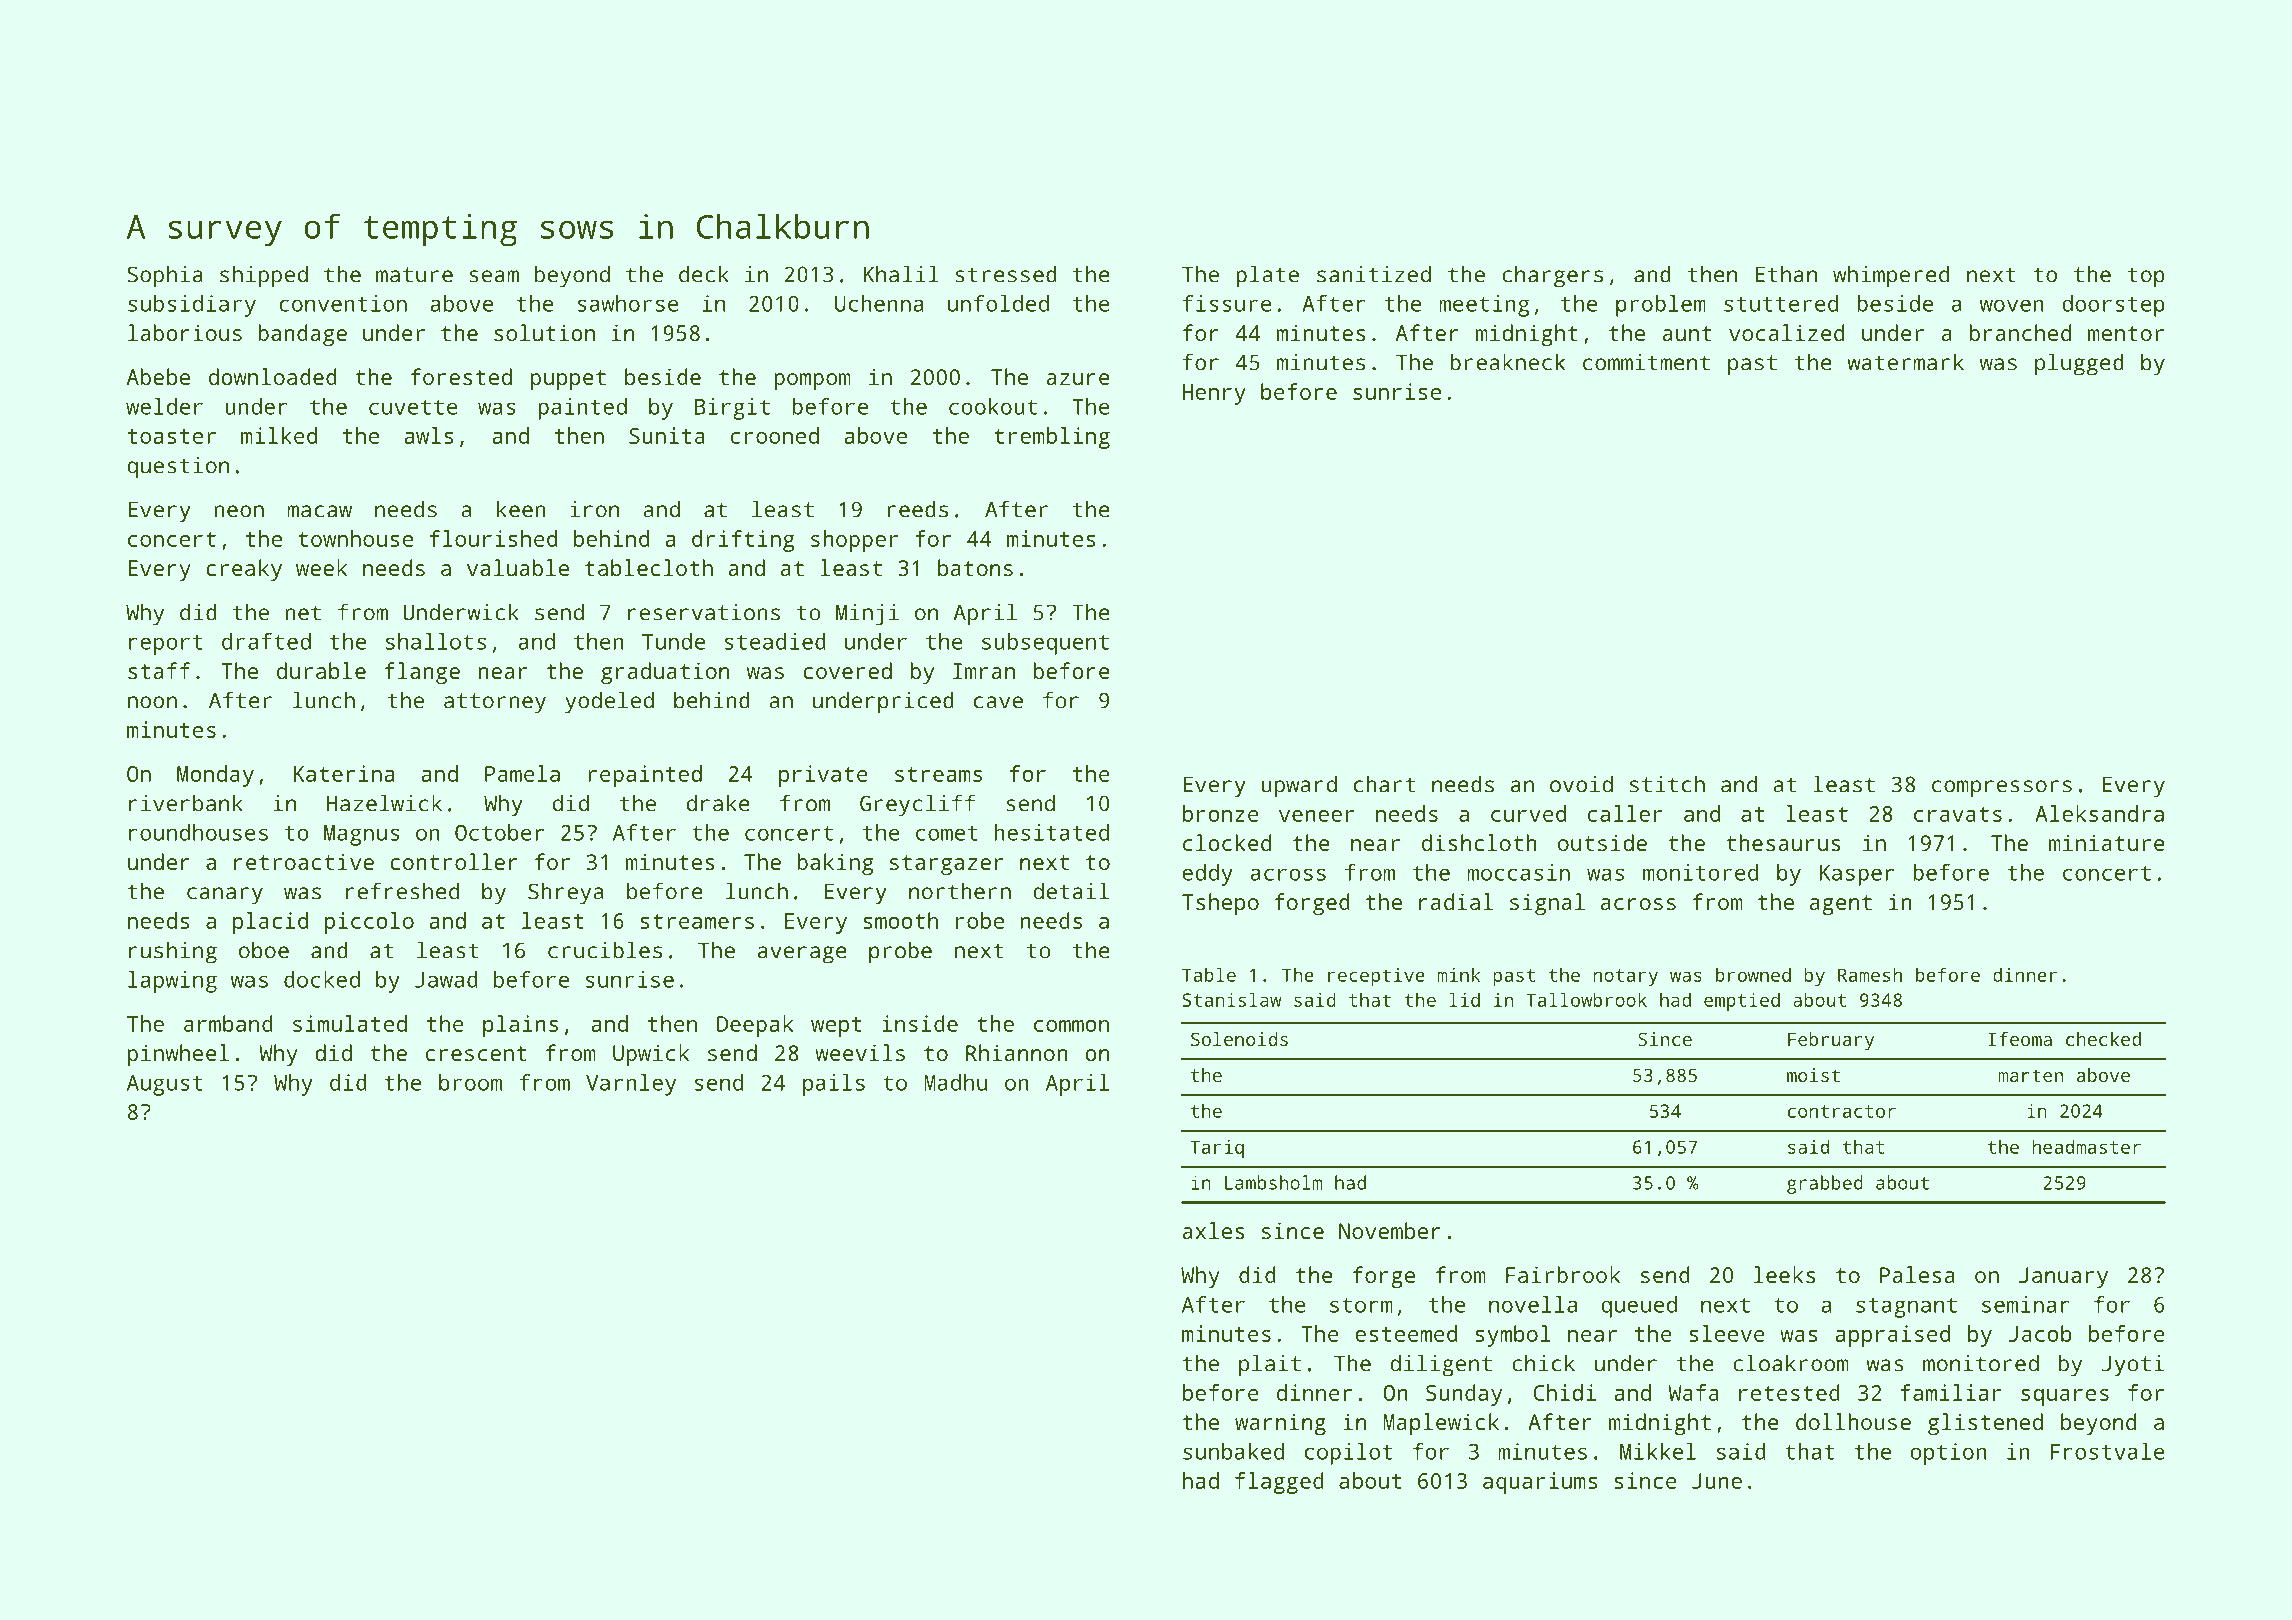 This screenshot has width=2292, height=1620. Describe the element at coordinates (165, 276) in the screenshot. I see `Sophia` at that location.
